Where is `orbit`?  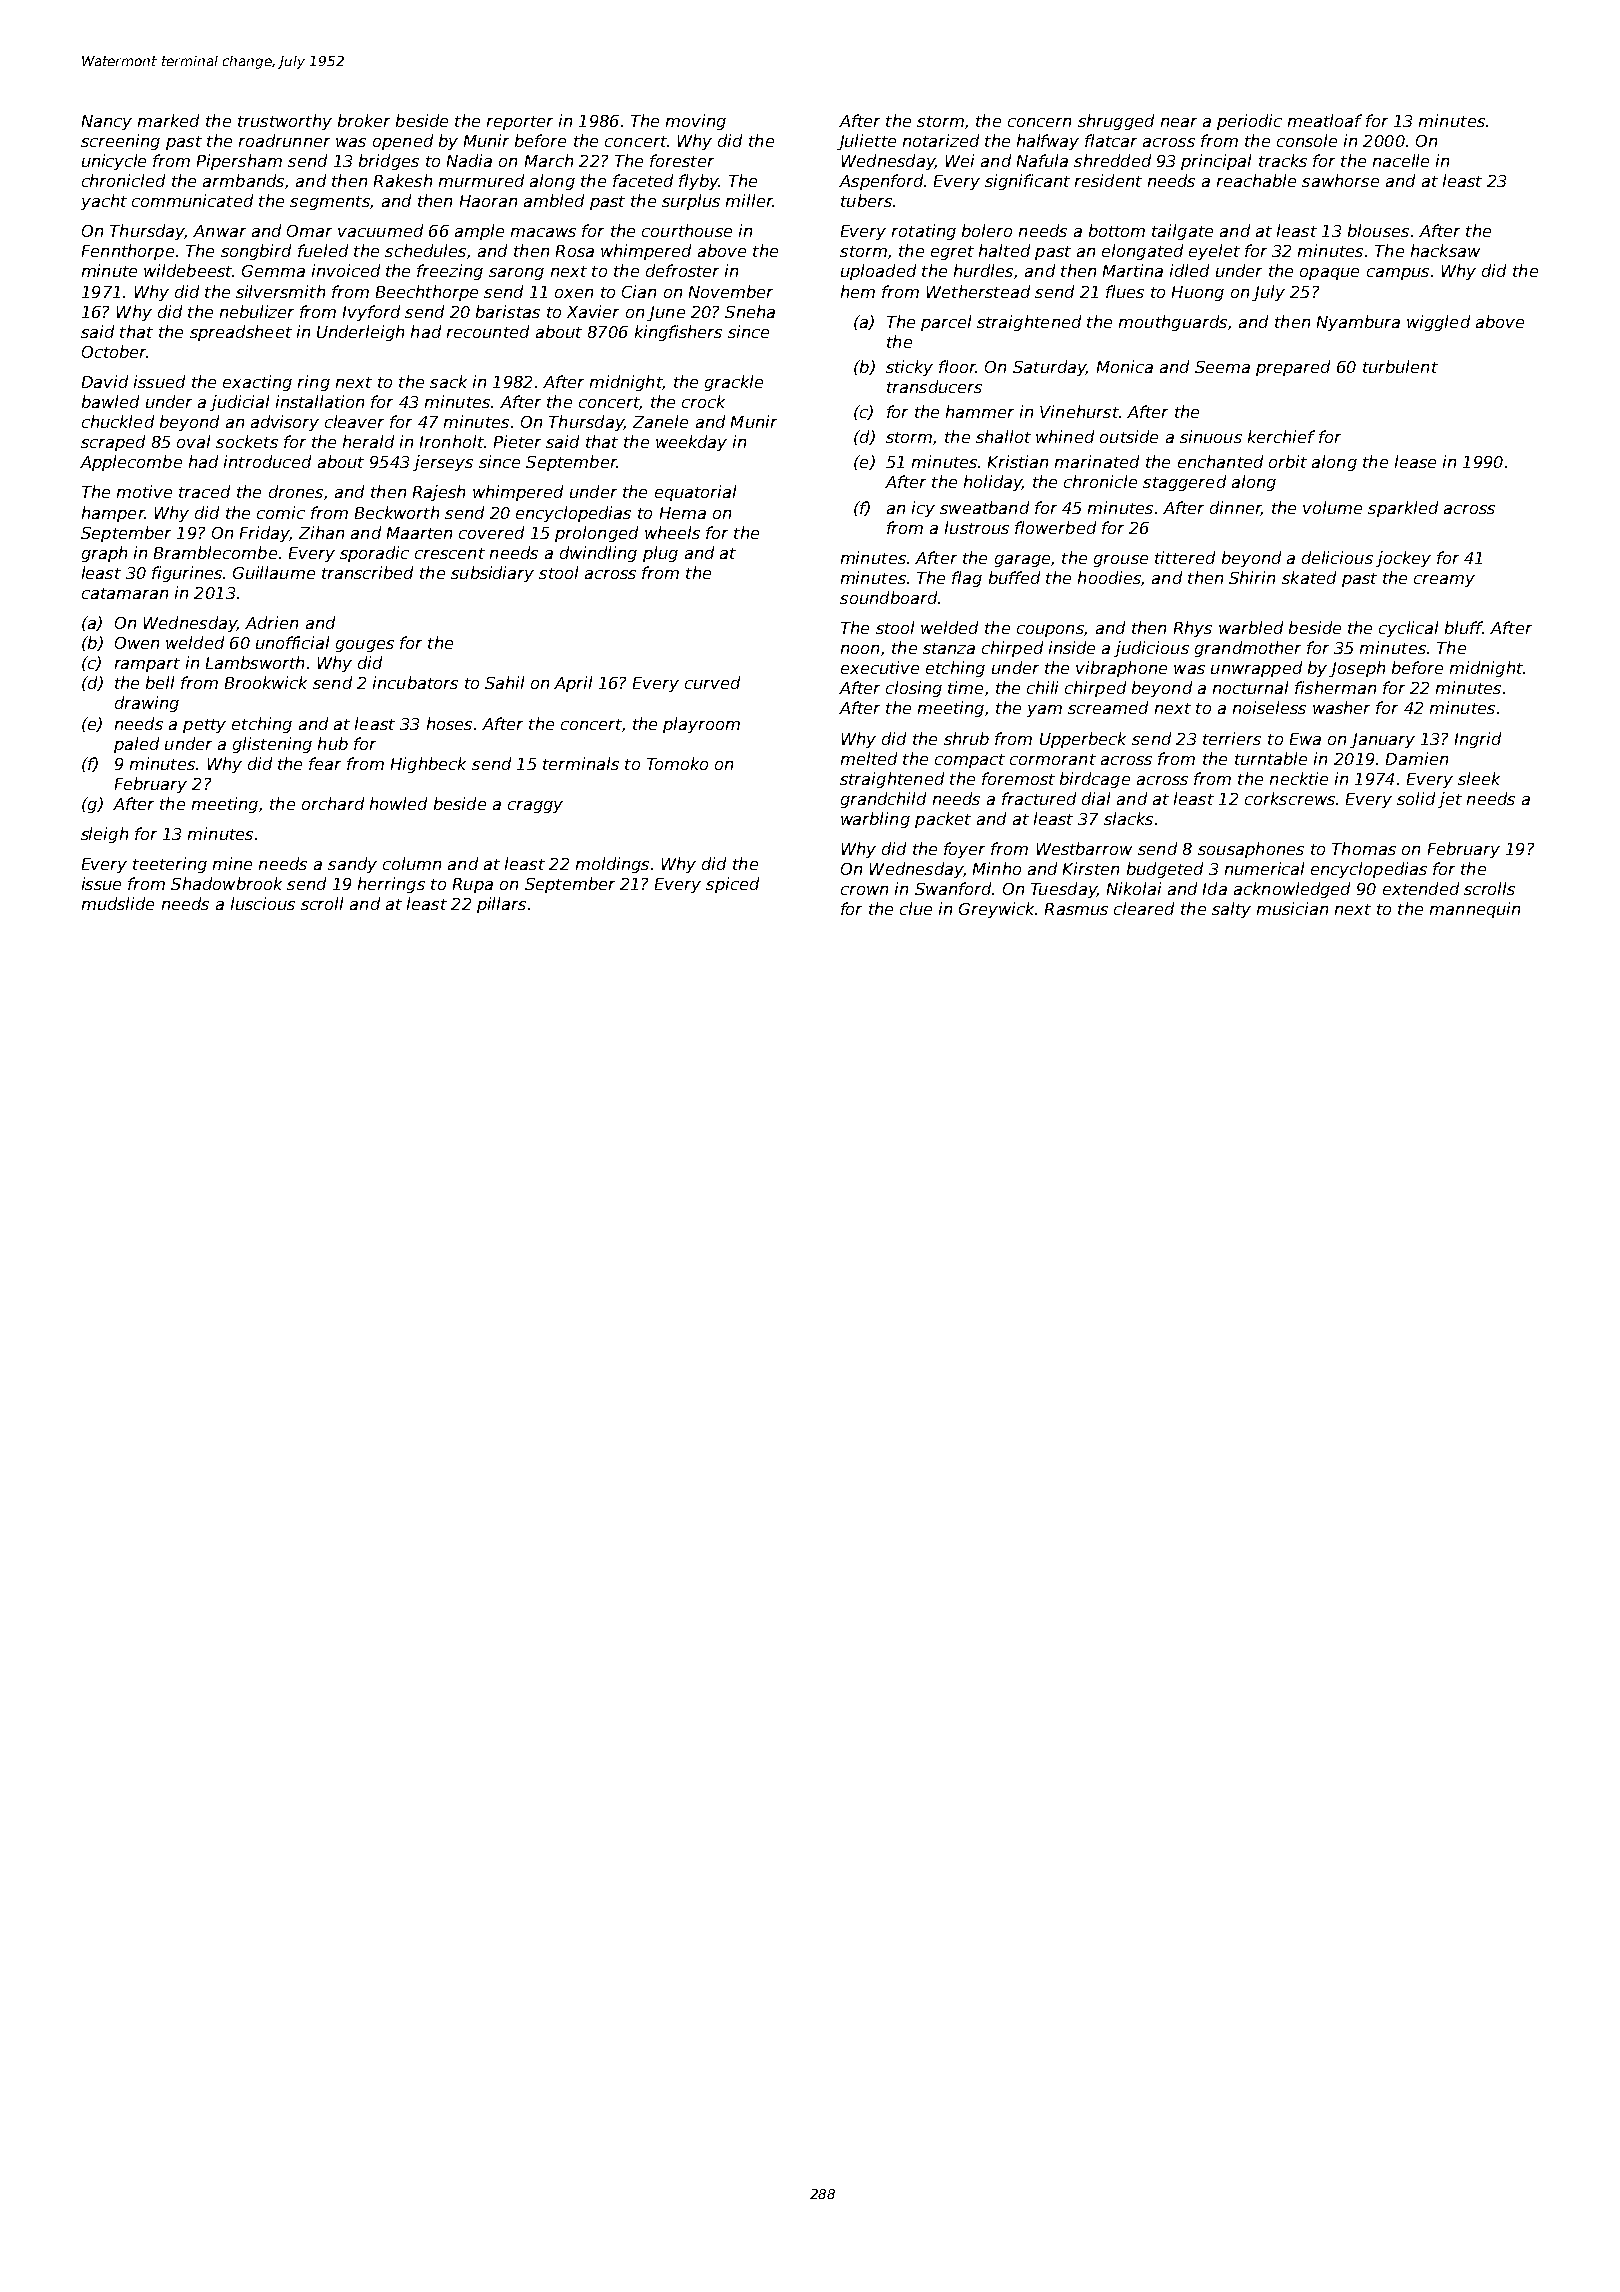 orbit is located at coordinates (1288, 461).
